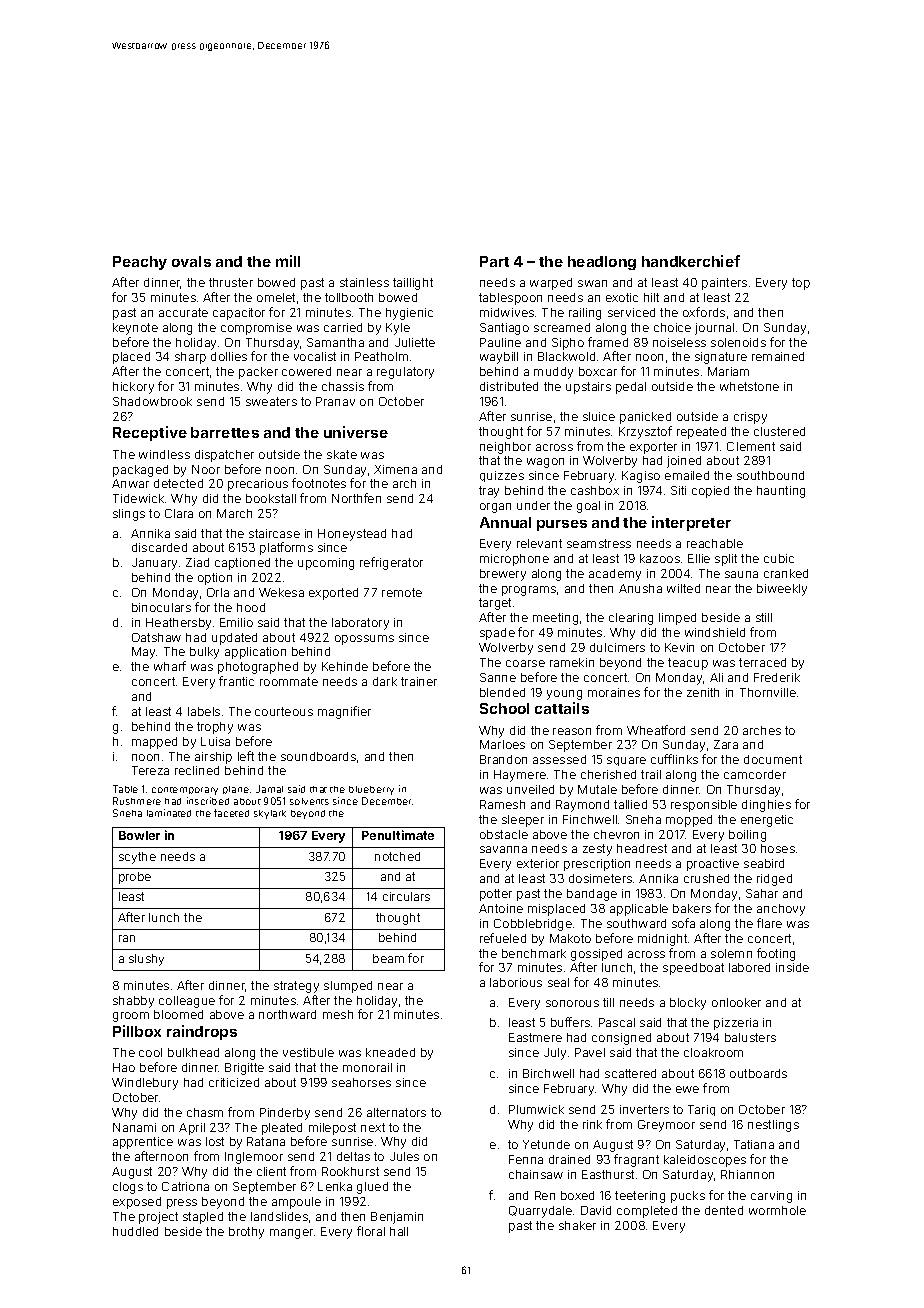  Describe the element at coordinates (801, 284) in the screenshot. I see `top` at that location.
